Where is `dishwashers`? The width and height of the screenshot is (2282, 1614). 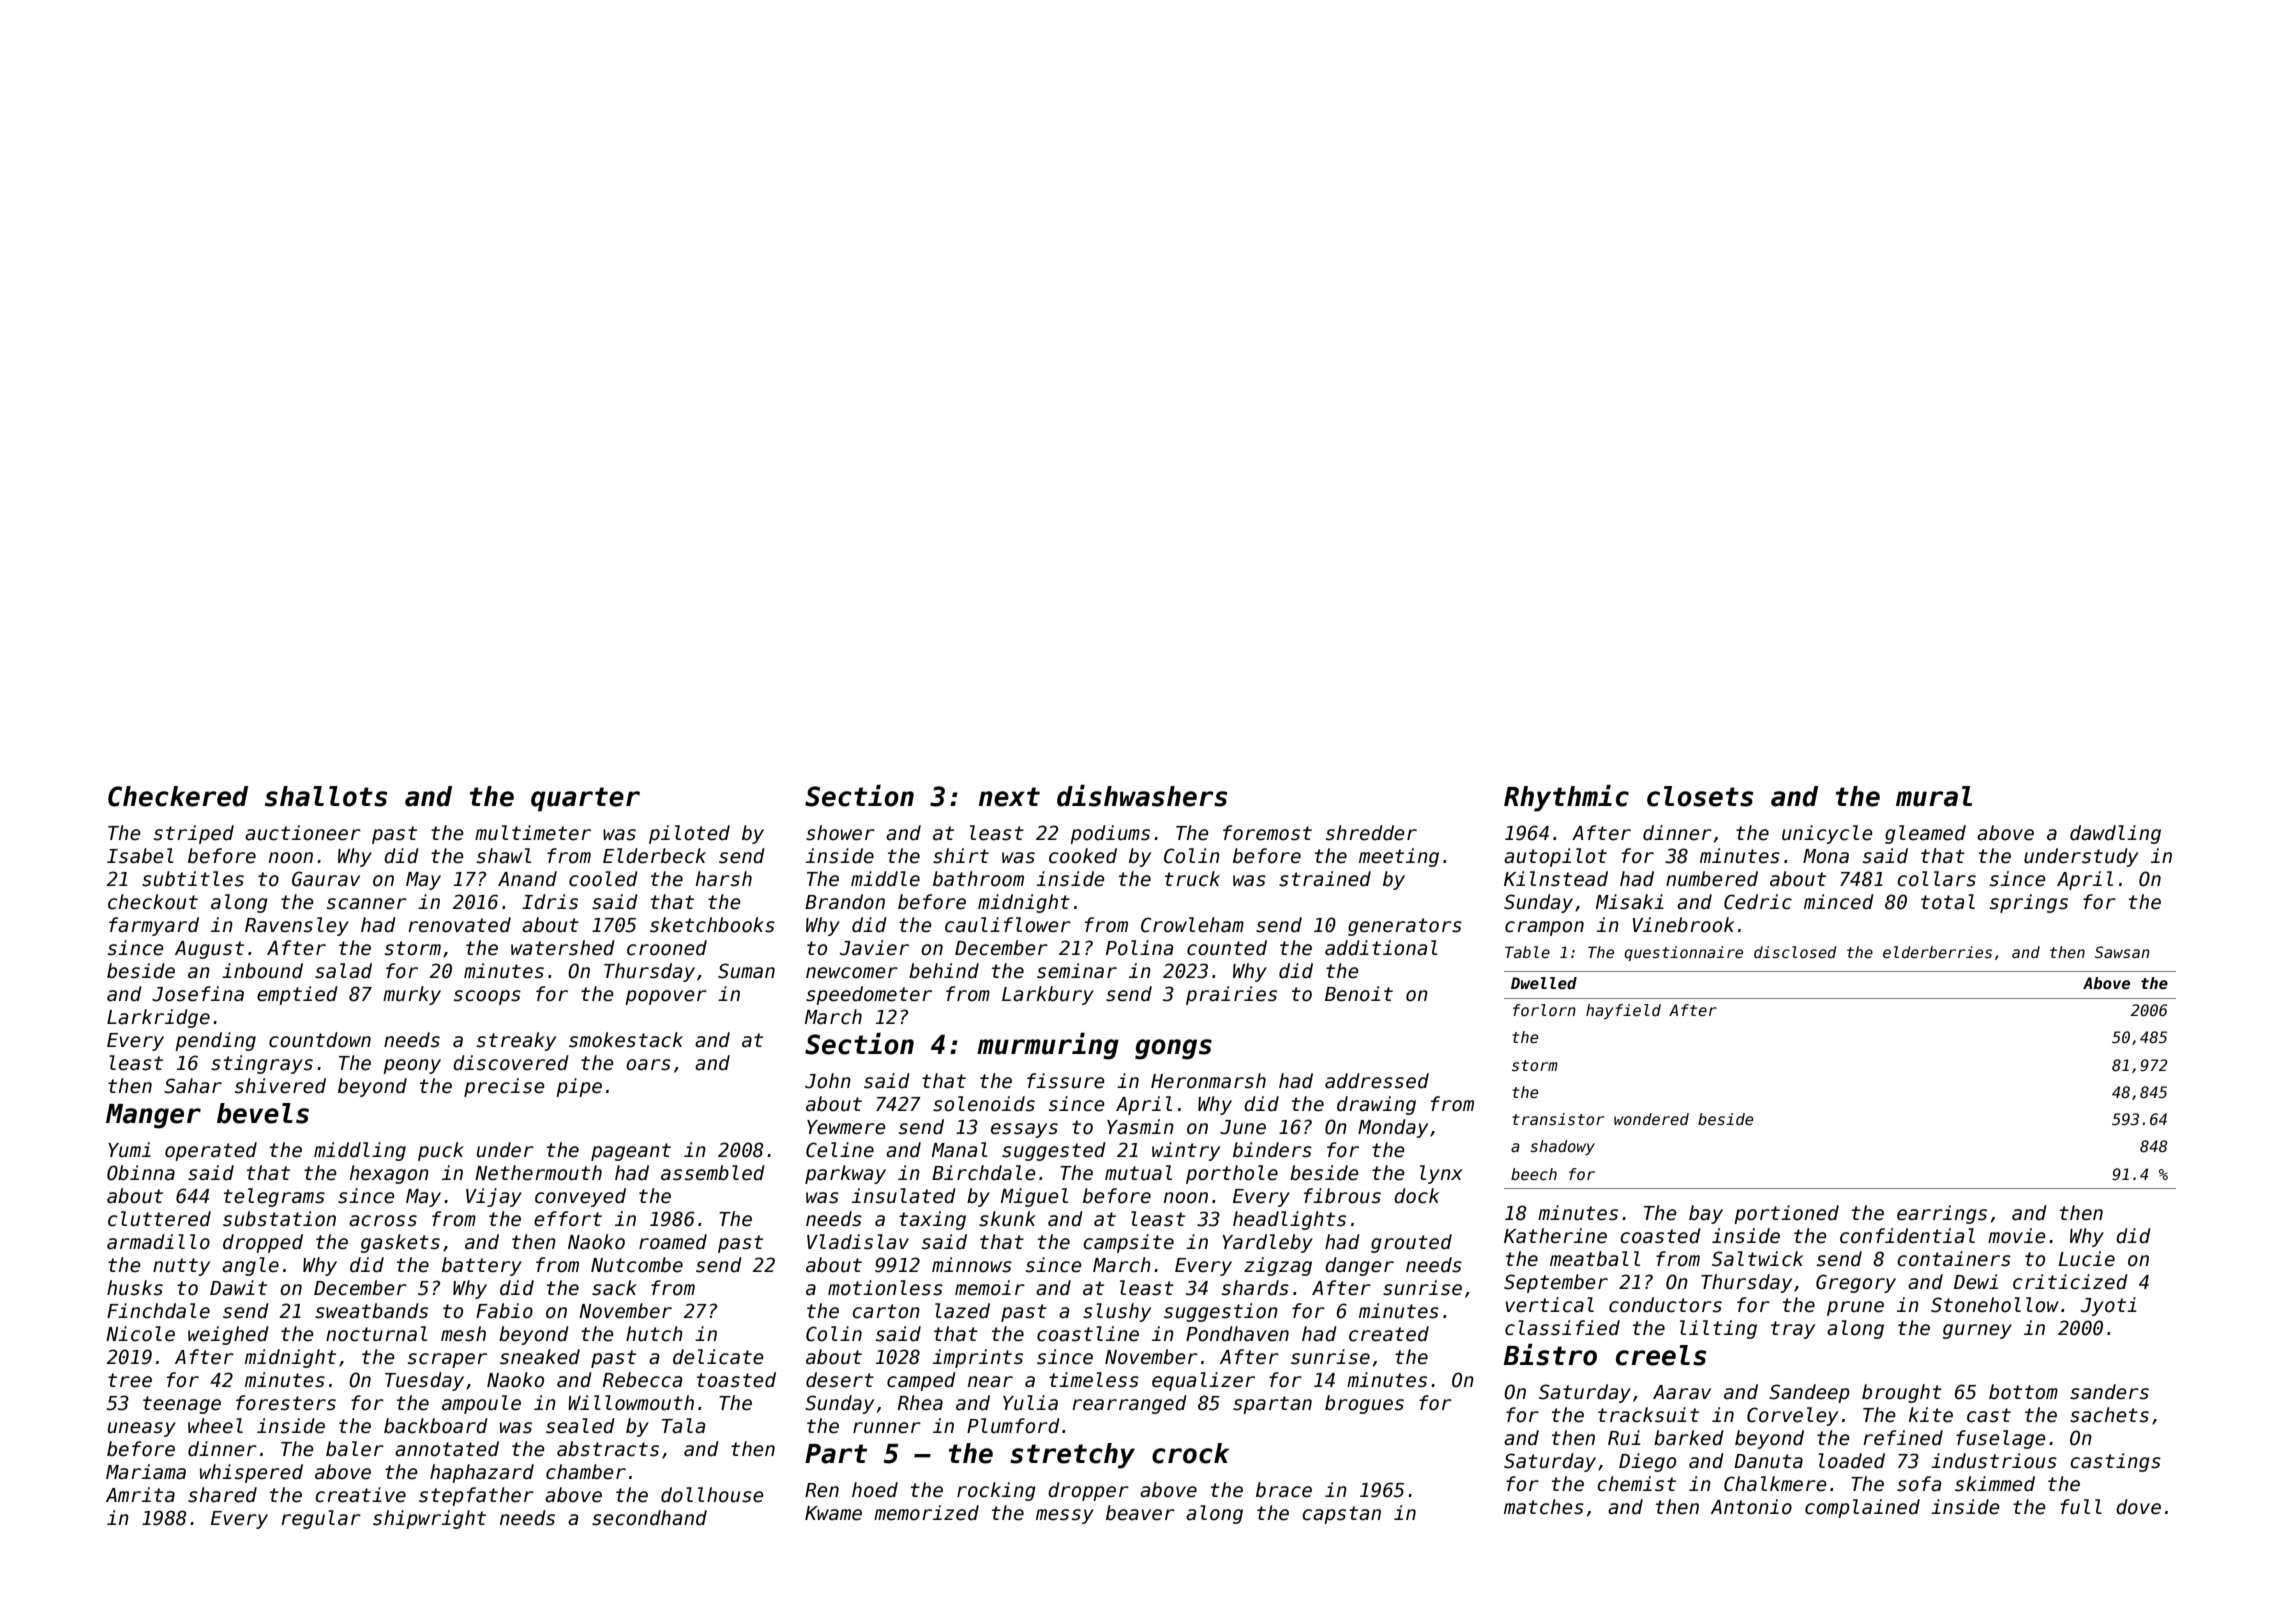 dishwashers is located at coordinates (1142, 796).
